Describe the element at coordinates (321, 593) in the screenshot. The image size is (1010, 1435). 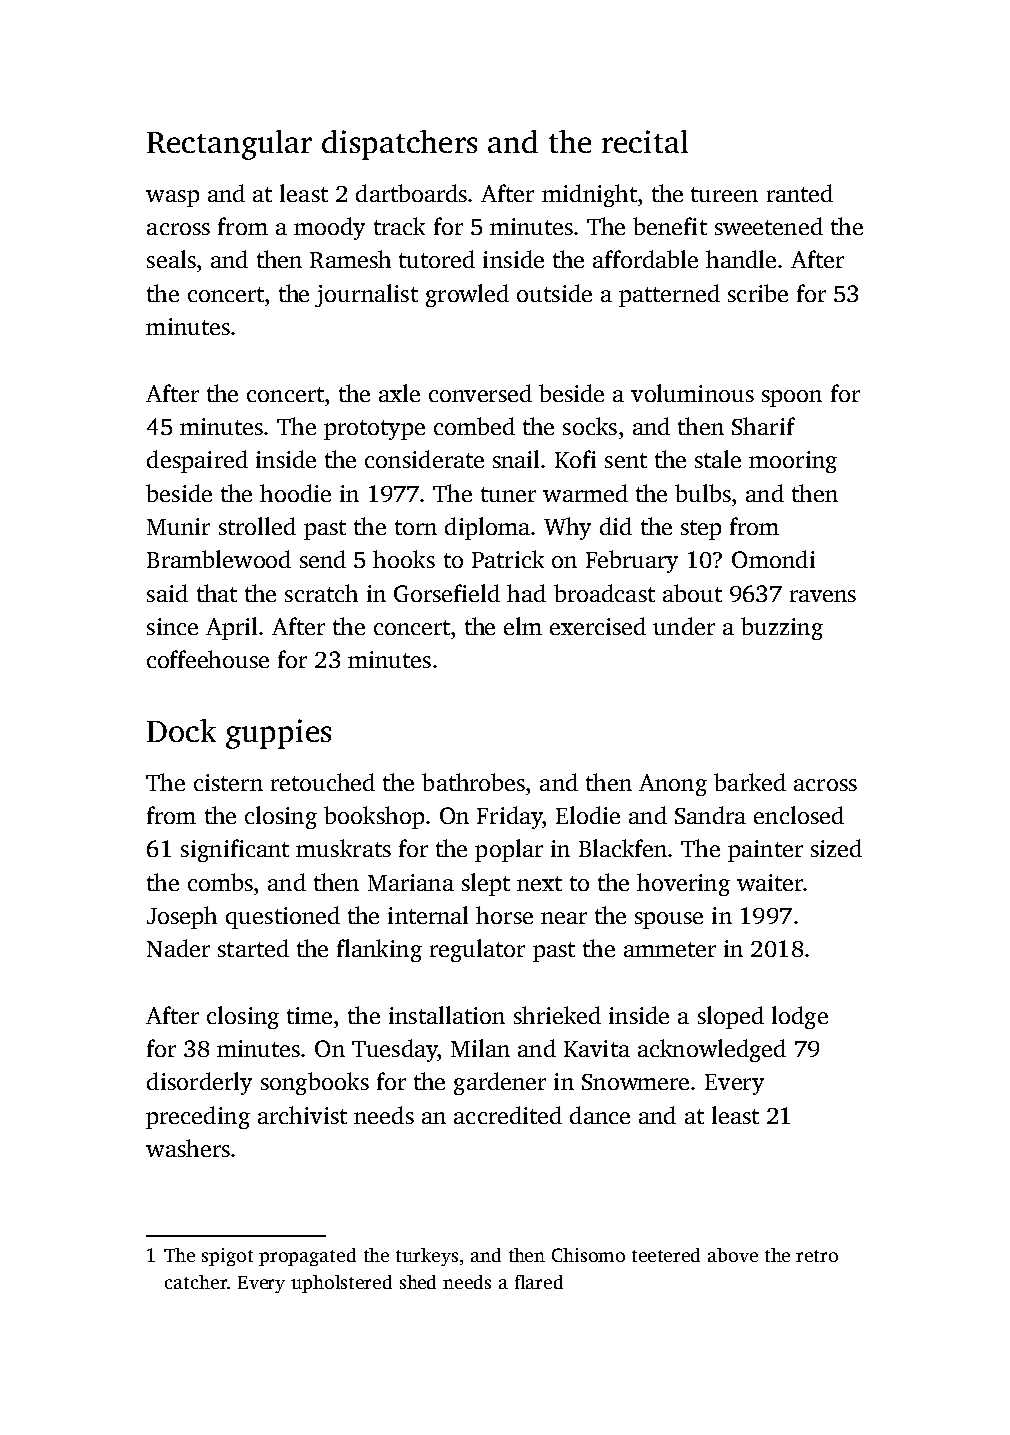
I see `scratch` at that location.
